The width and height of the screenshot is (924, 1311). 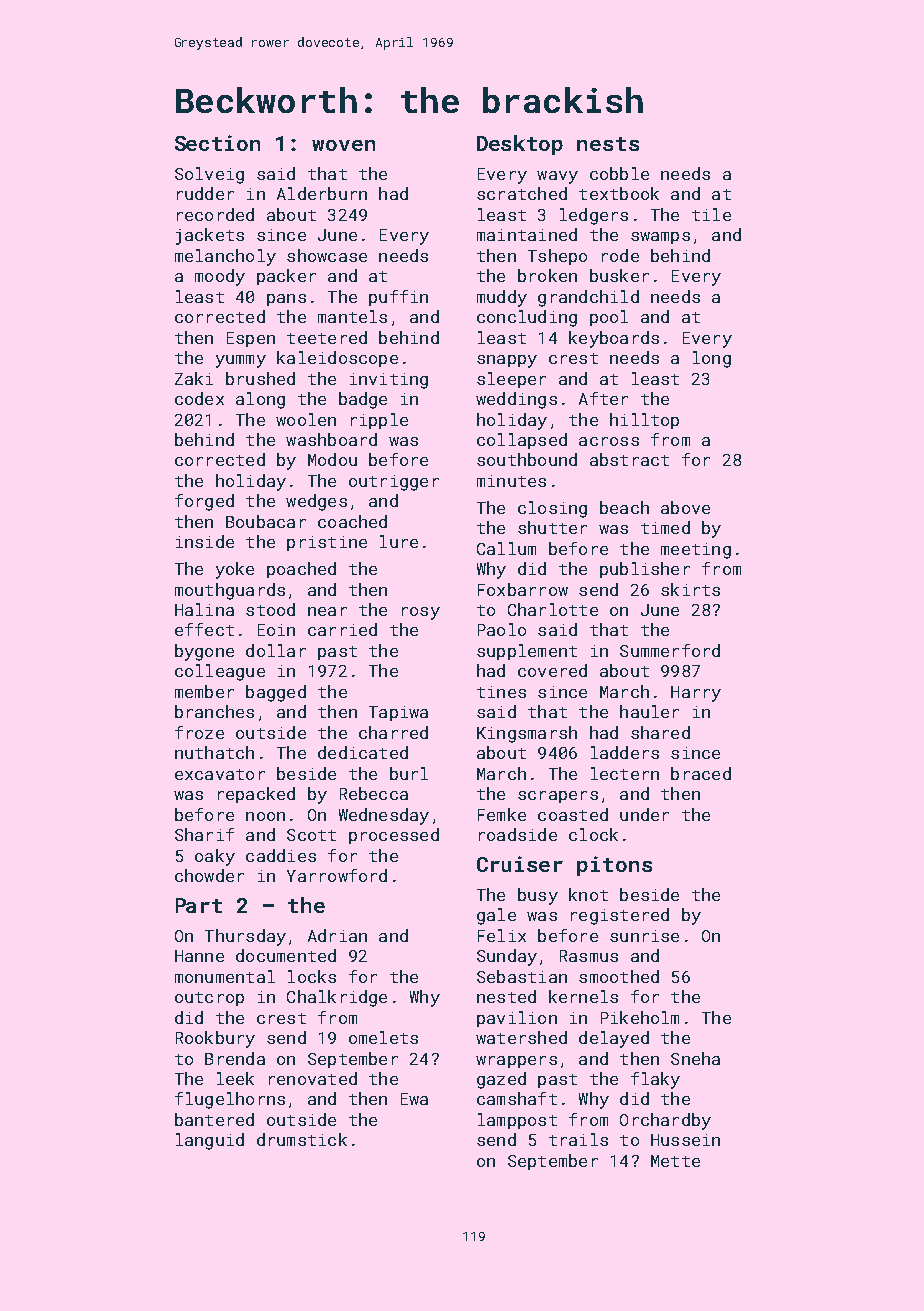 What do you see at coordinates (281, 855) in the screenshot?
I see `caddies` at bounding box center [281, 855].
